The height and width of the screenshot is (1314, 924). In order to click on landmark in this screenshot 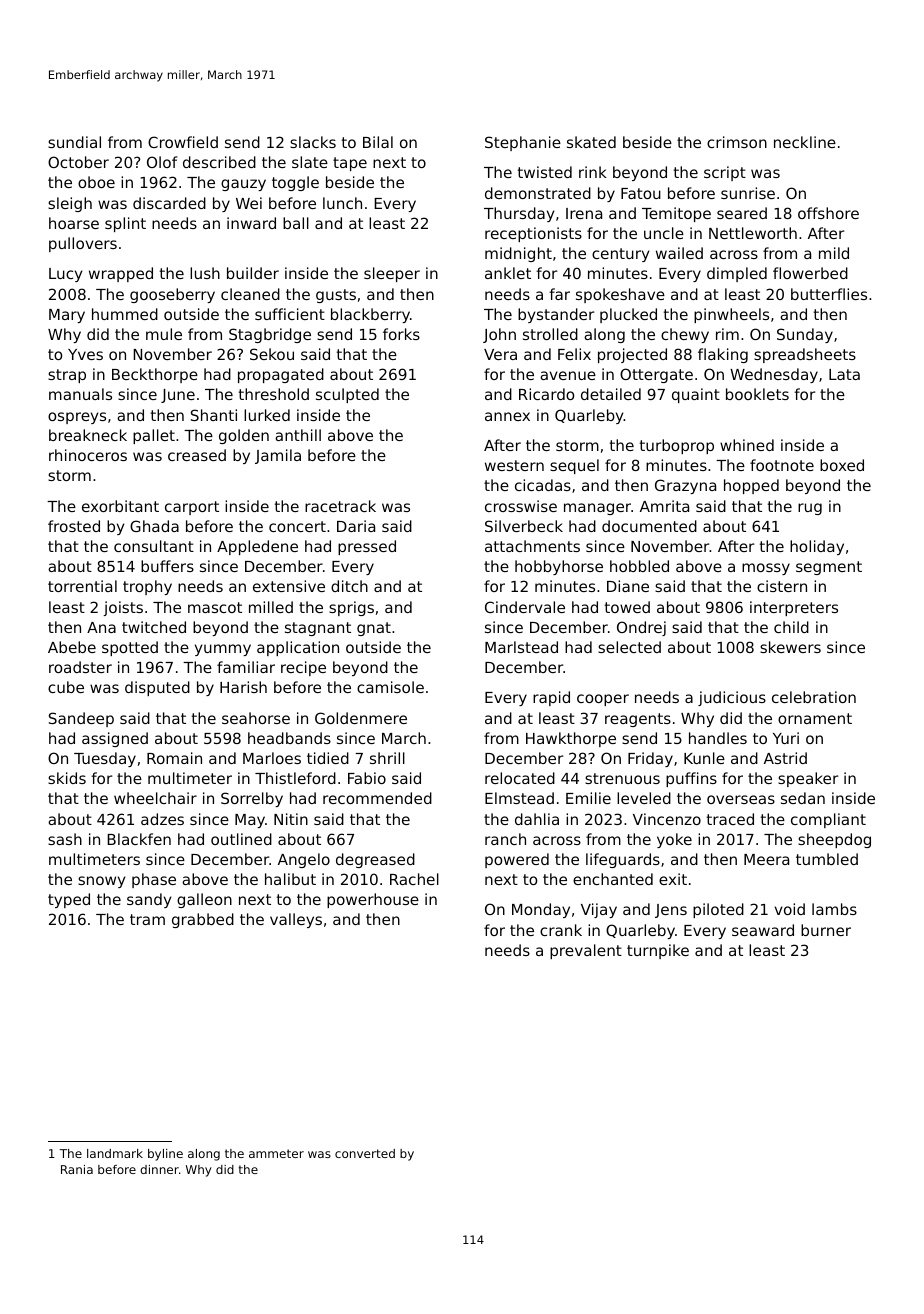, I will do `click(115, 1153)`.
